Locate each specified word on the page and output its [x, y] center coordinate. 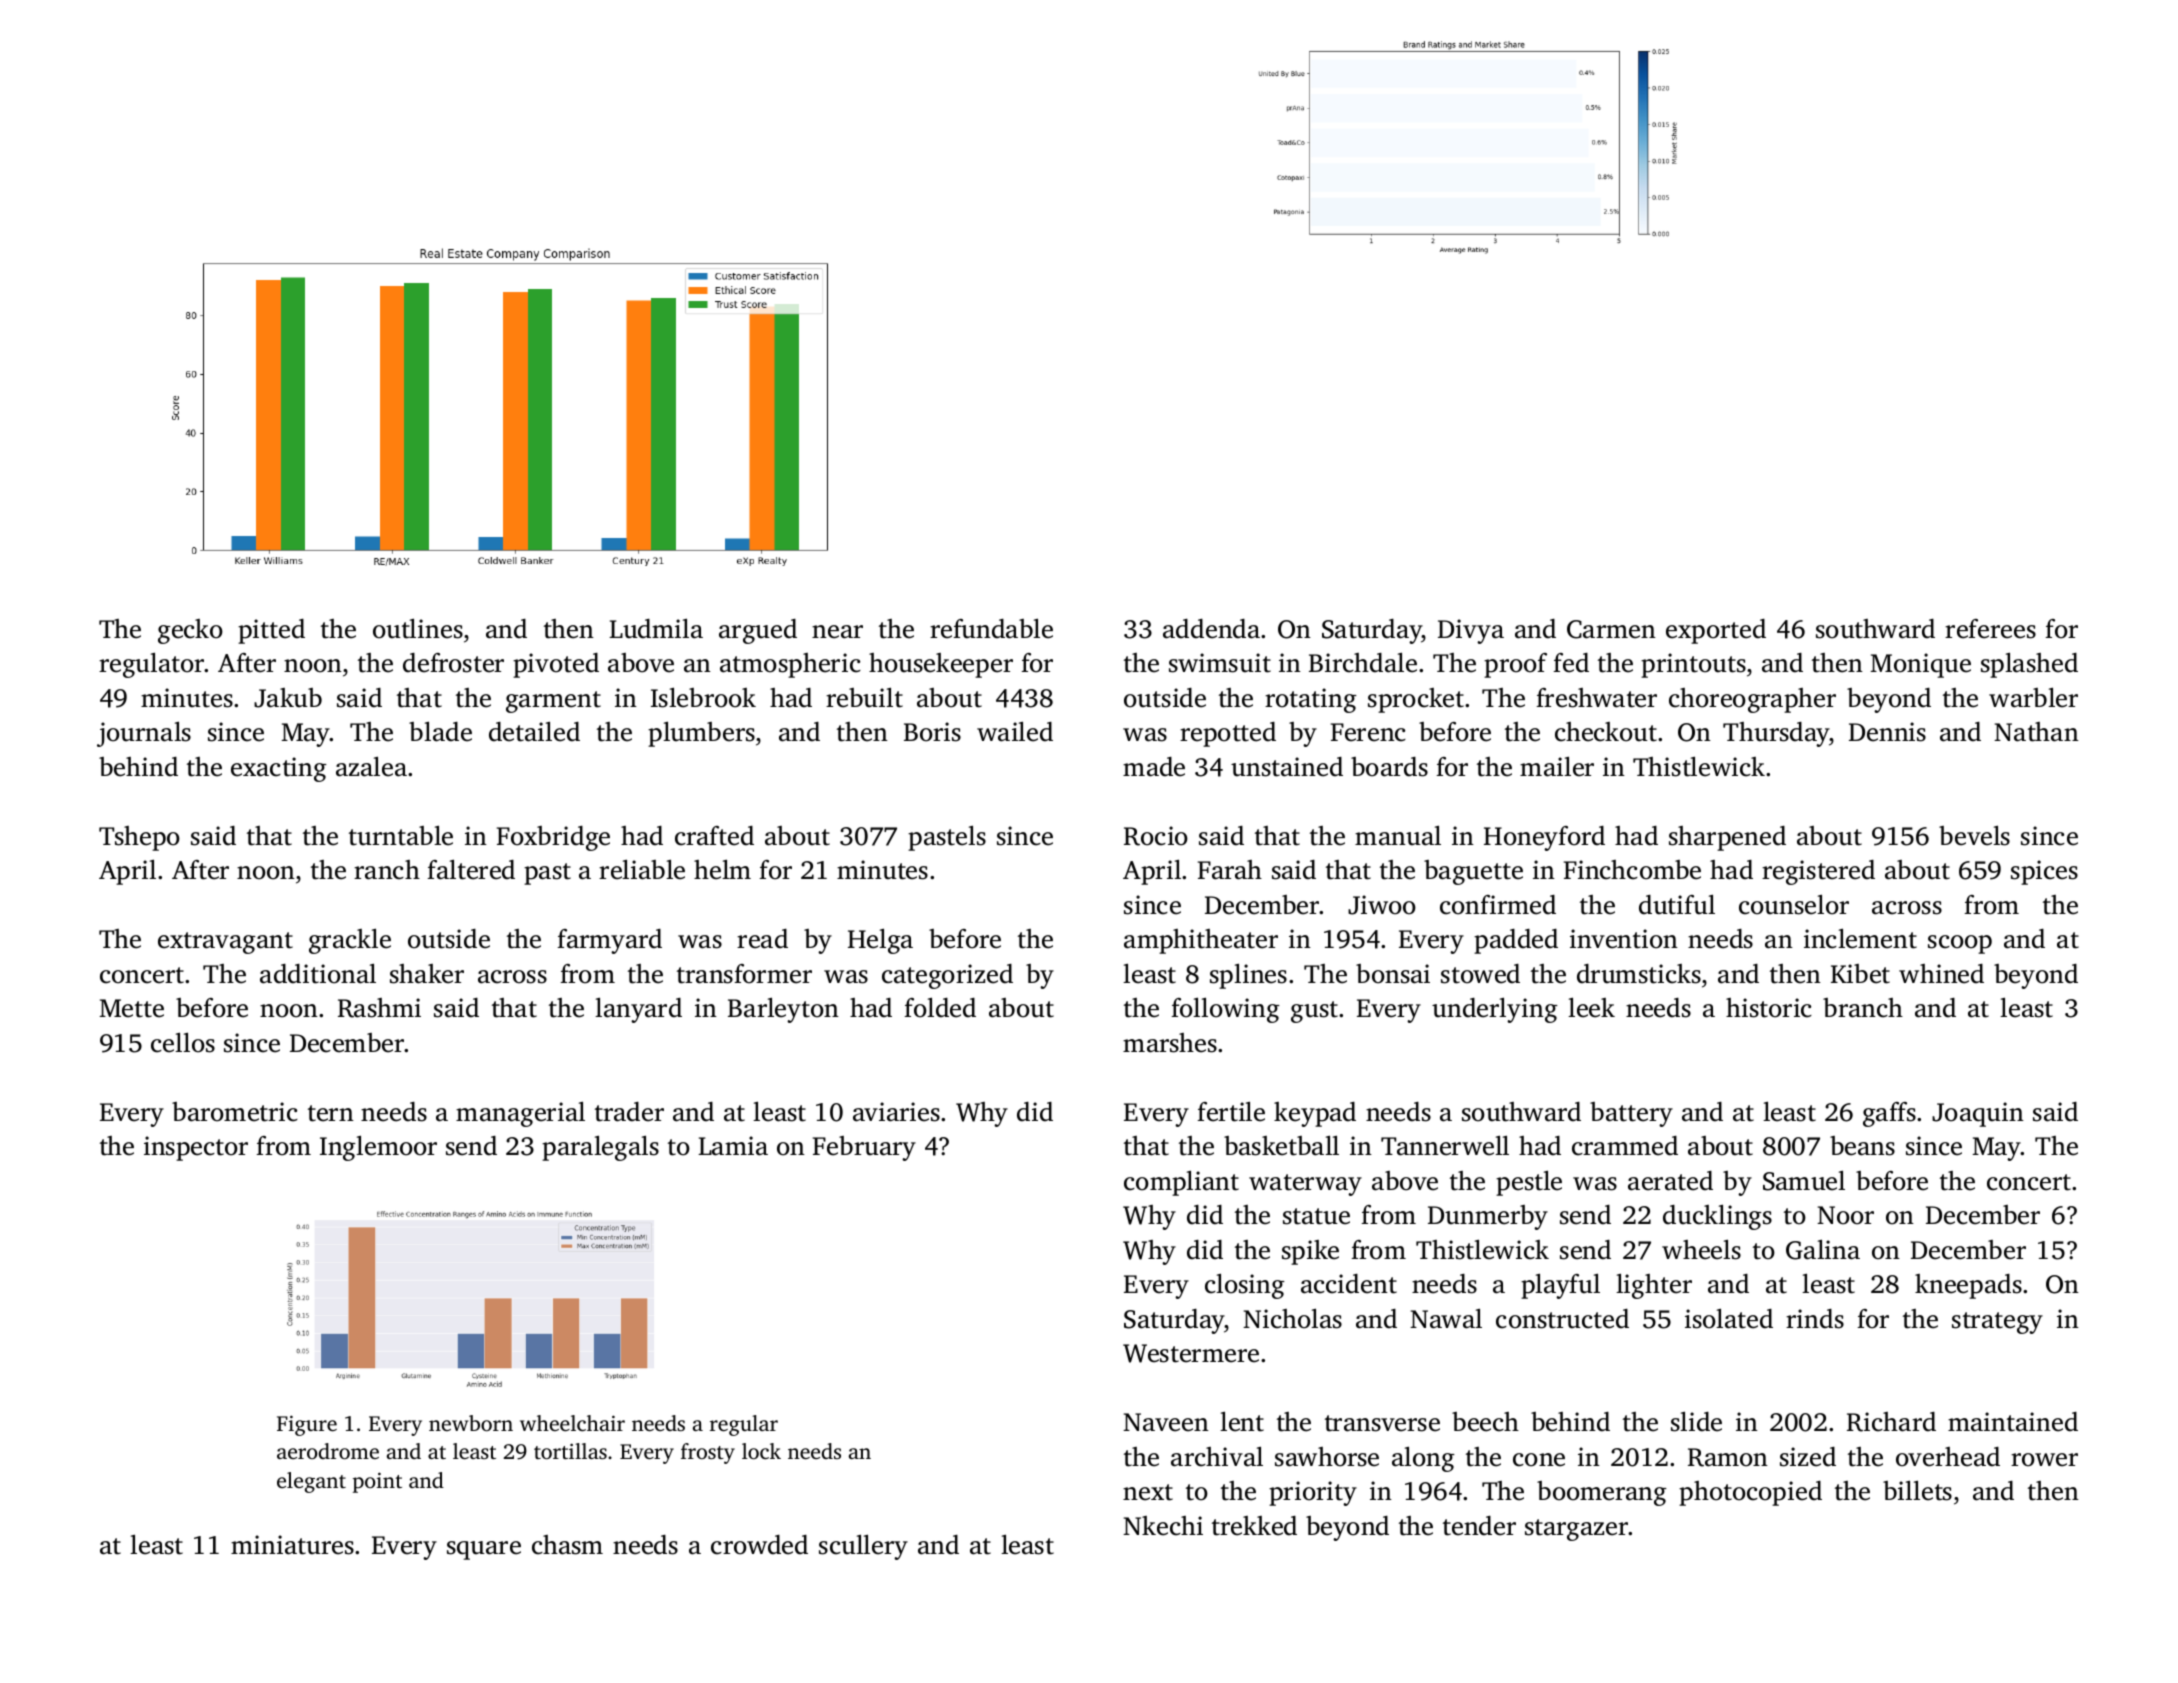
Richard [1891, 1422]
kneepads [1968, 1286]
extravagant [225, 943]
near [837, 632]
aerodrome [328, 1451]
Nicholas [1292, 1319]
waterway [1305, 1185]
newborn [471, 1423]
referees [1990, 629]
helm [722, 870]
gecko [190, 631]
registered [1818, 872]
